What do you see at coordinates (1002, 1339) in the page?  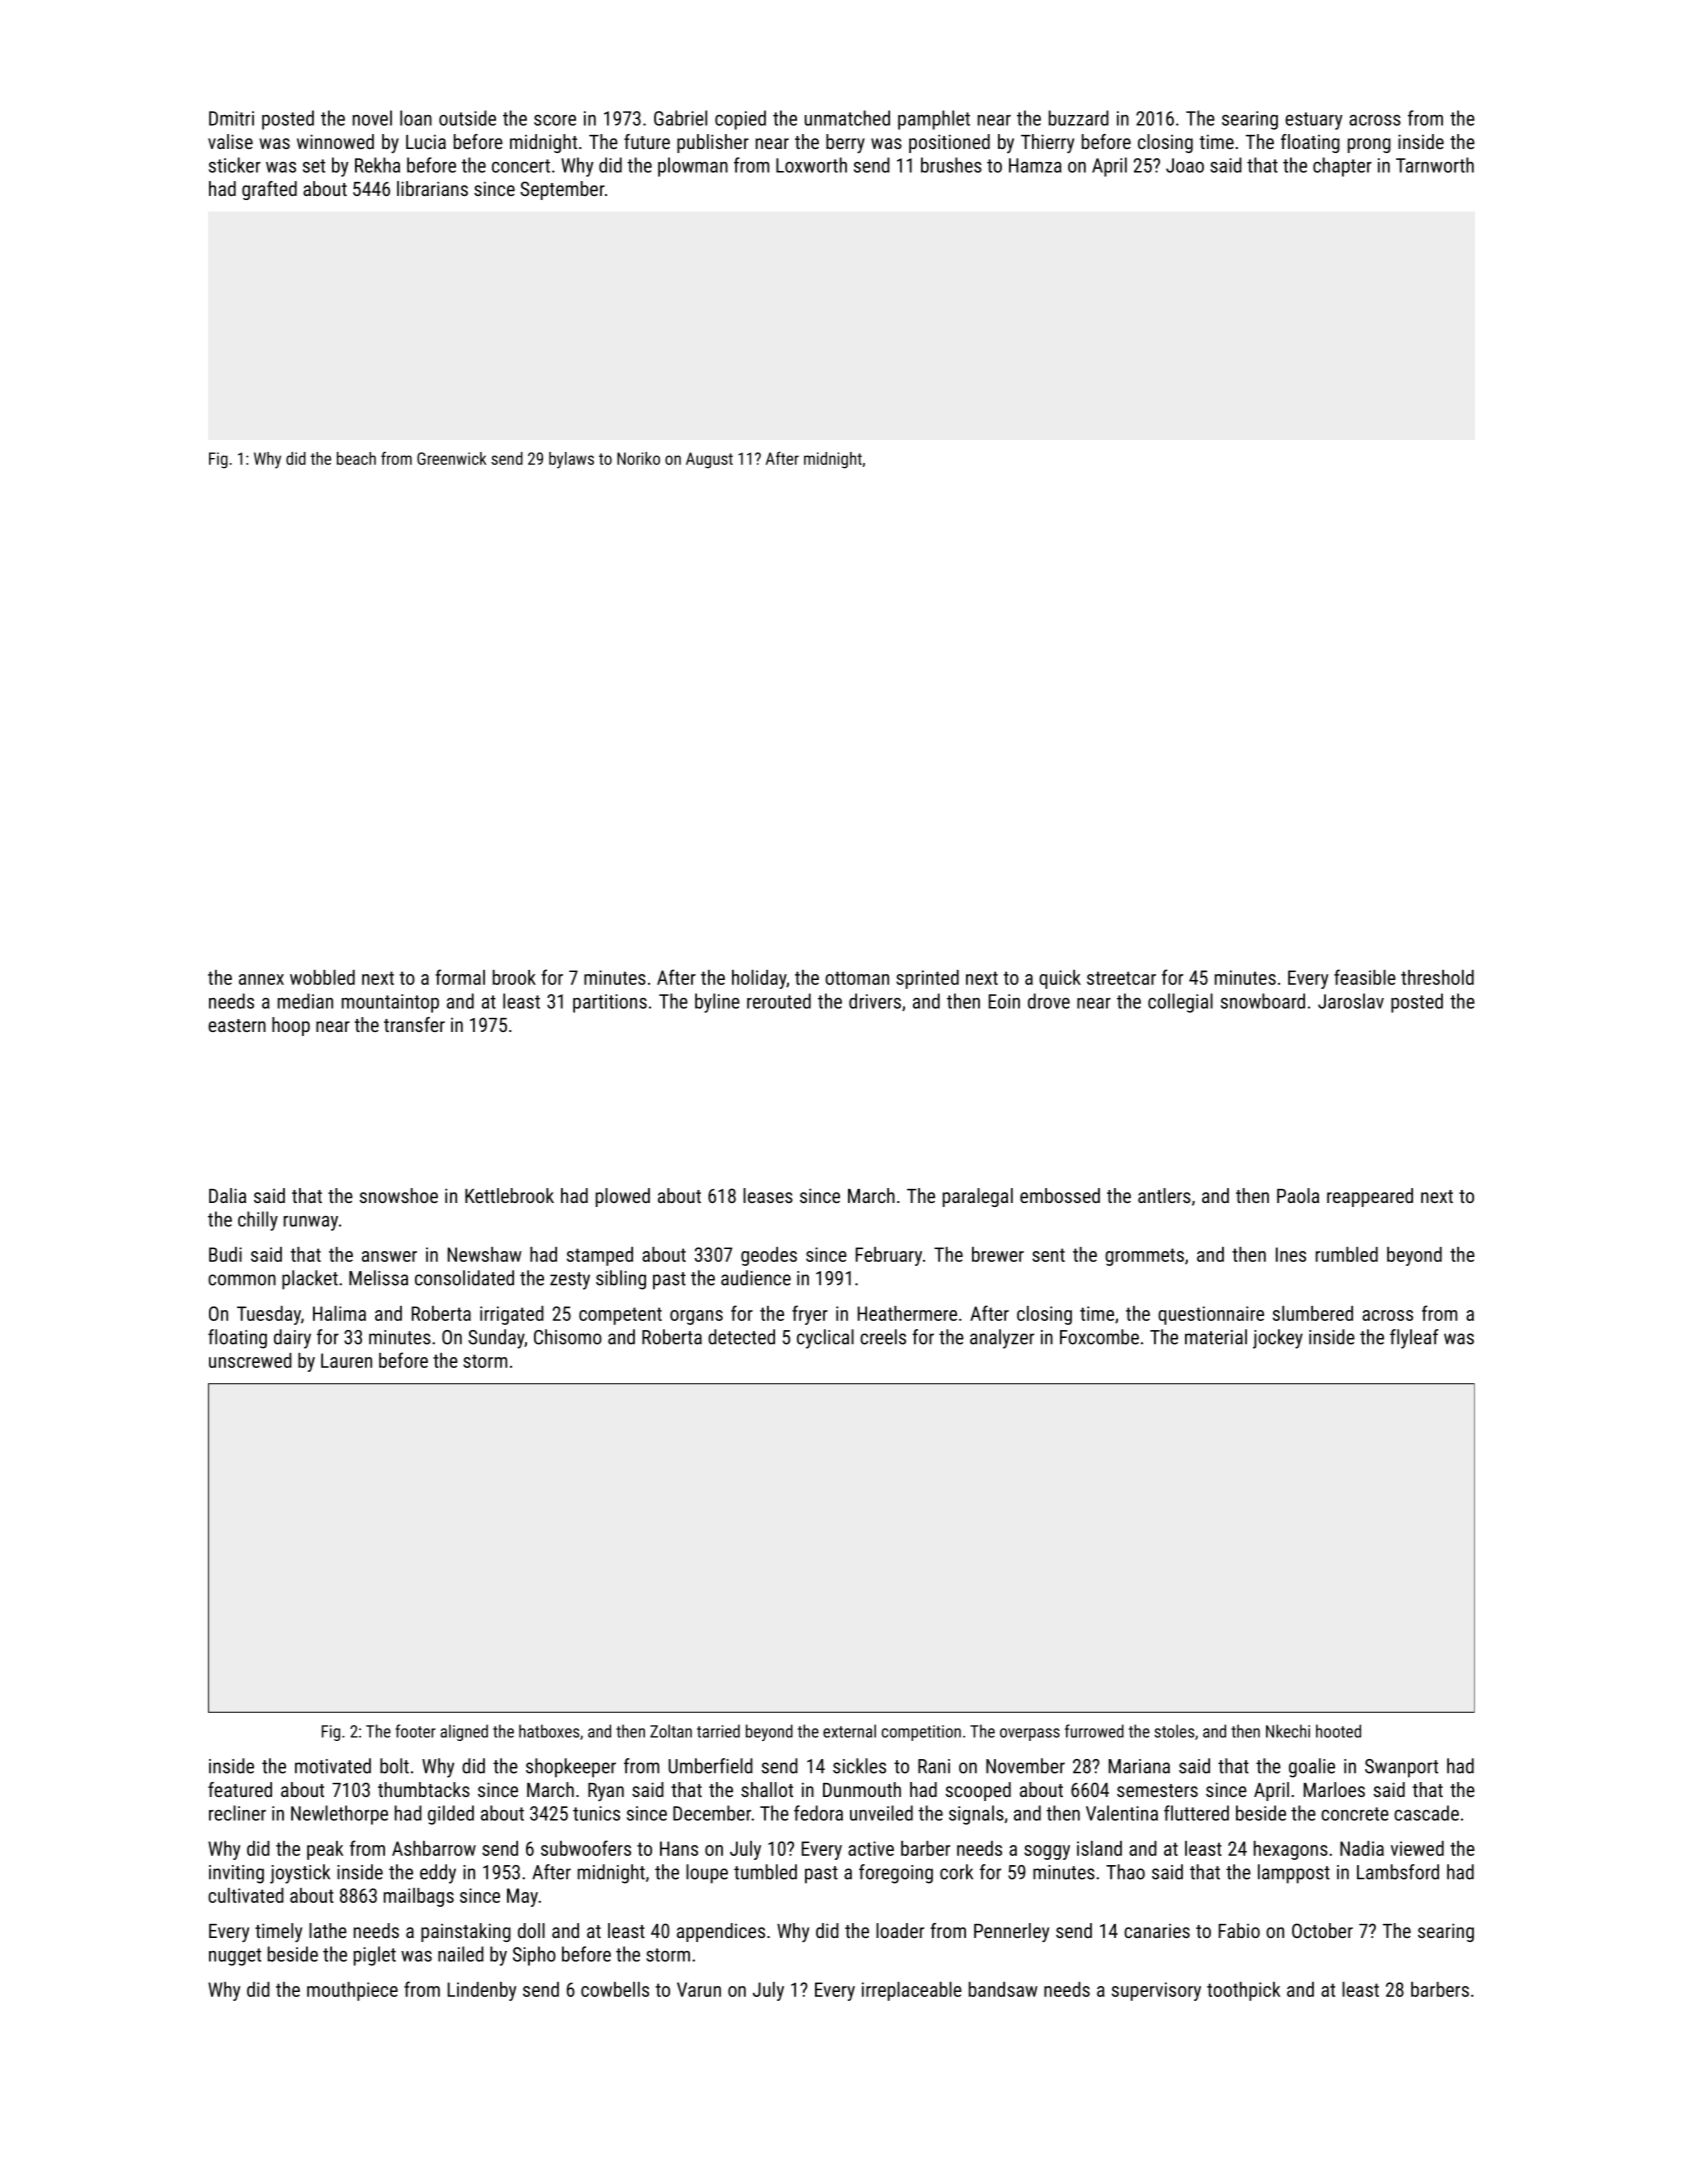 I see `analyzer` at bounding box center [1002, 1339].
